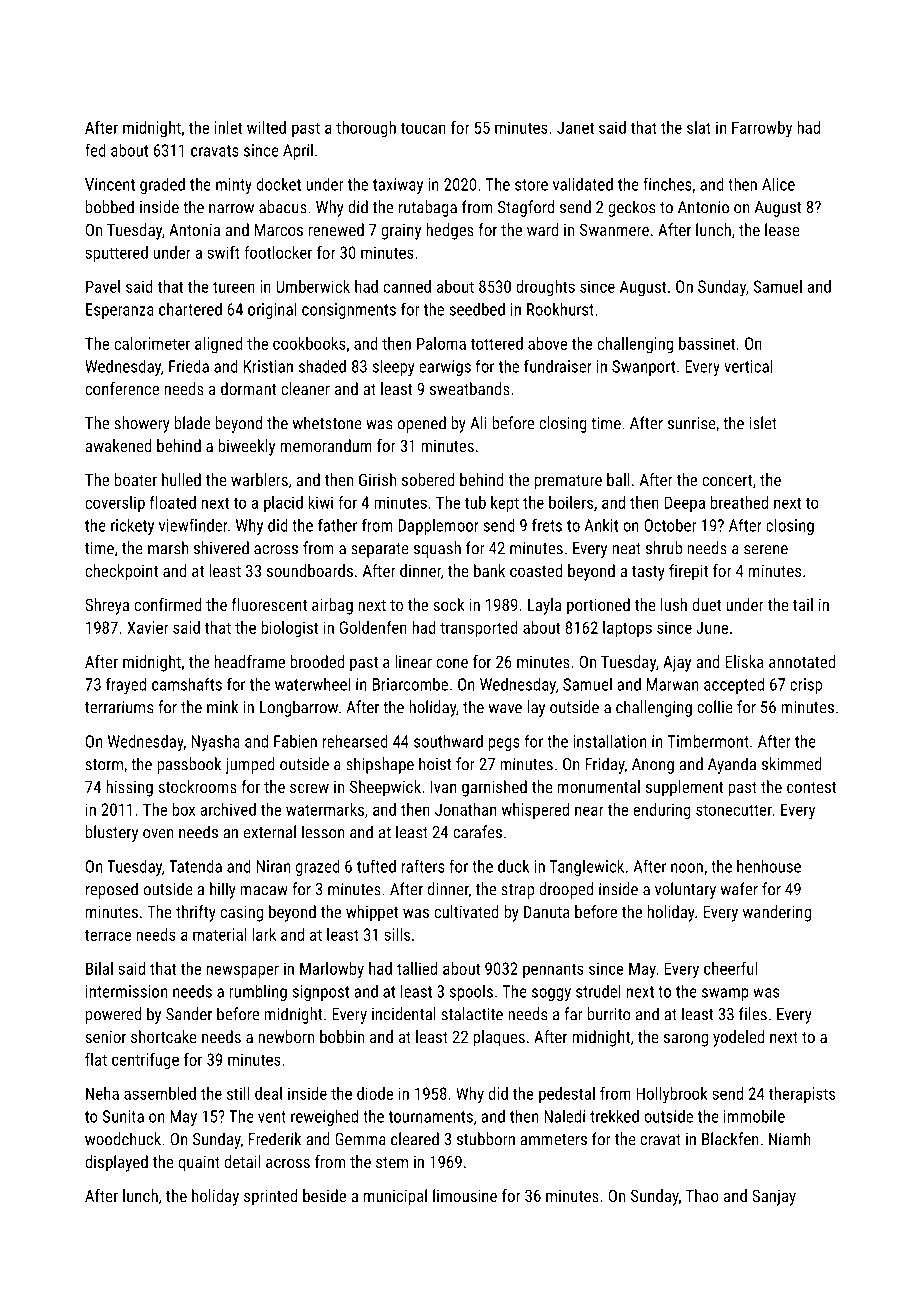  Describe the element at coordinates (702, 1195) in the image. I see `Thao` at that location.
